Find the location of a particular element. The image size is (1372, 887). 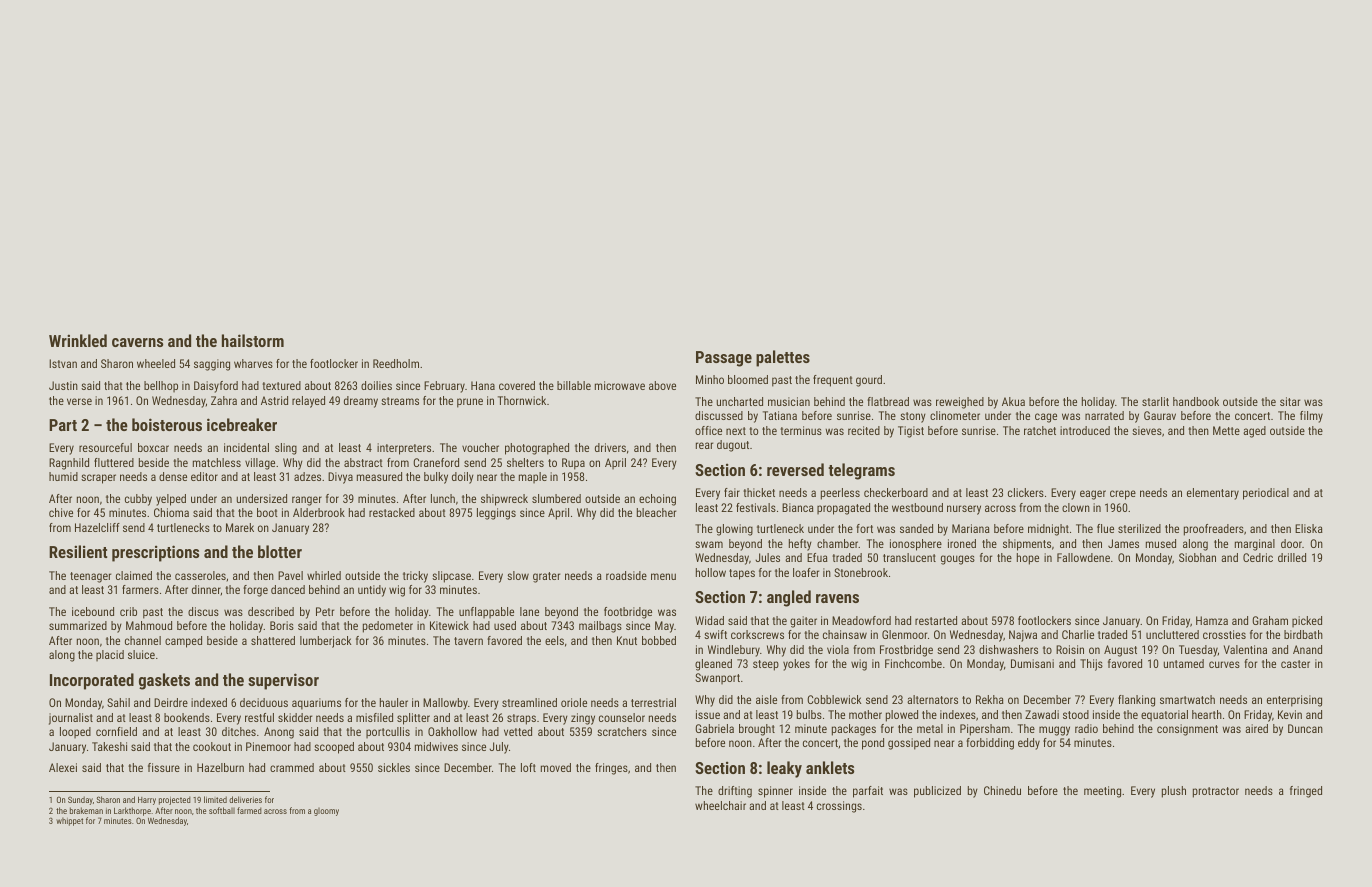

Akua is located at coordinates (1013, 401).
